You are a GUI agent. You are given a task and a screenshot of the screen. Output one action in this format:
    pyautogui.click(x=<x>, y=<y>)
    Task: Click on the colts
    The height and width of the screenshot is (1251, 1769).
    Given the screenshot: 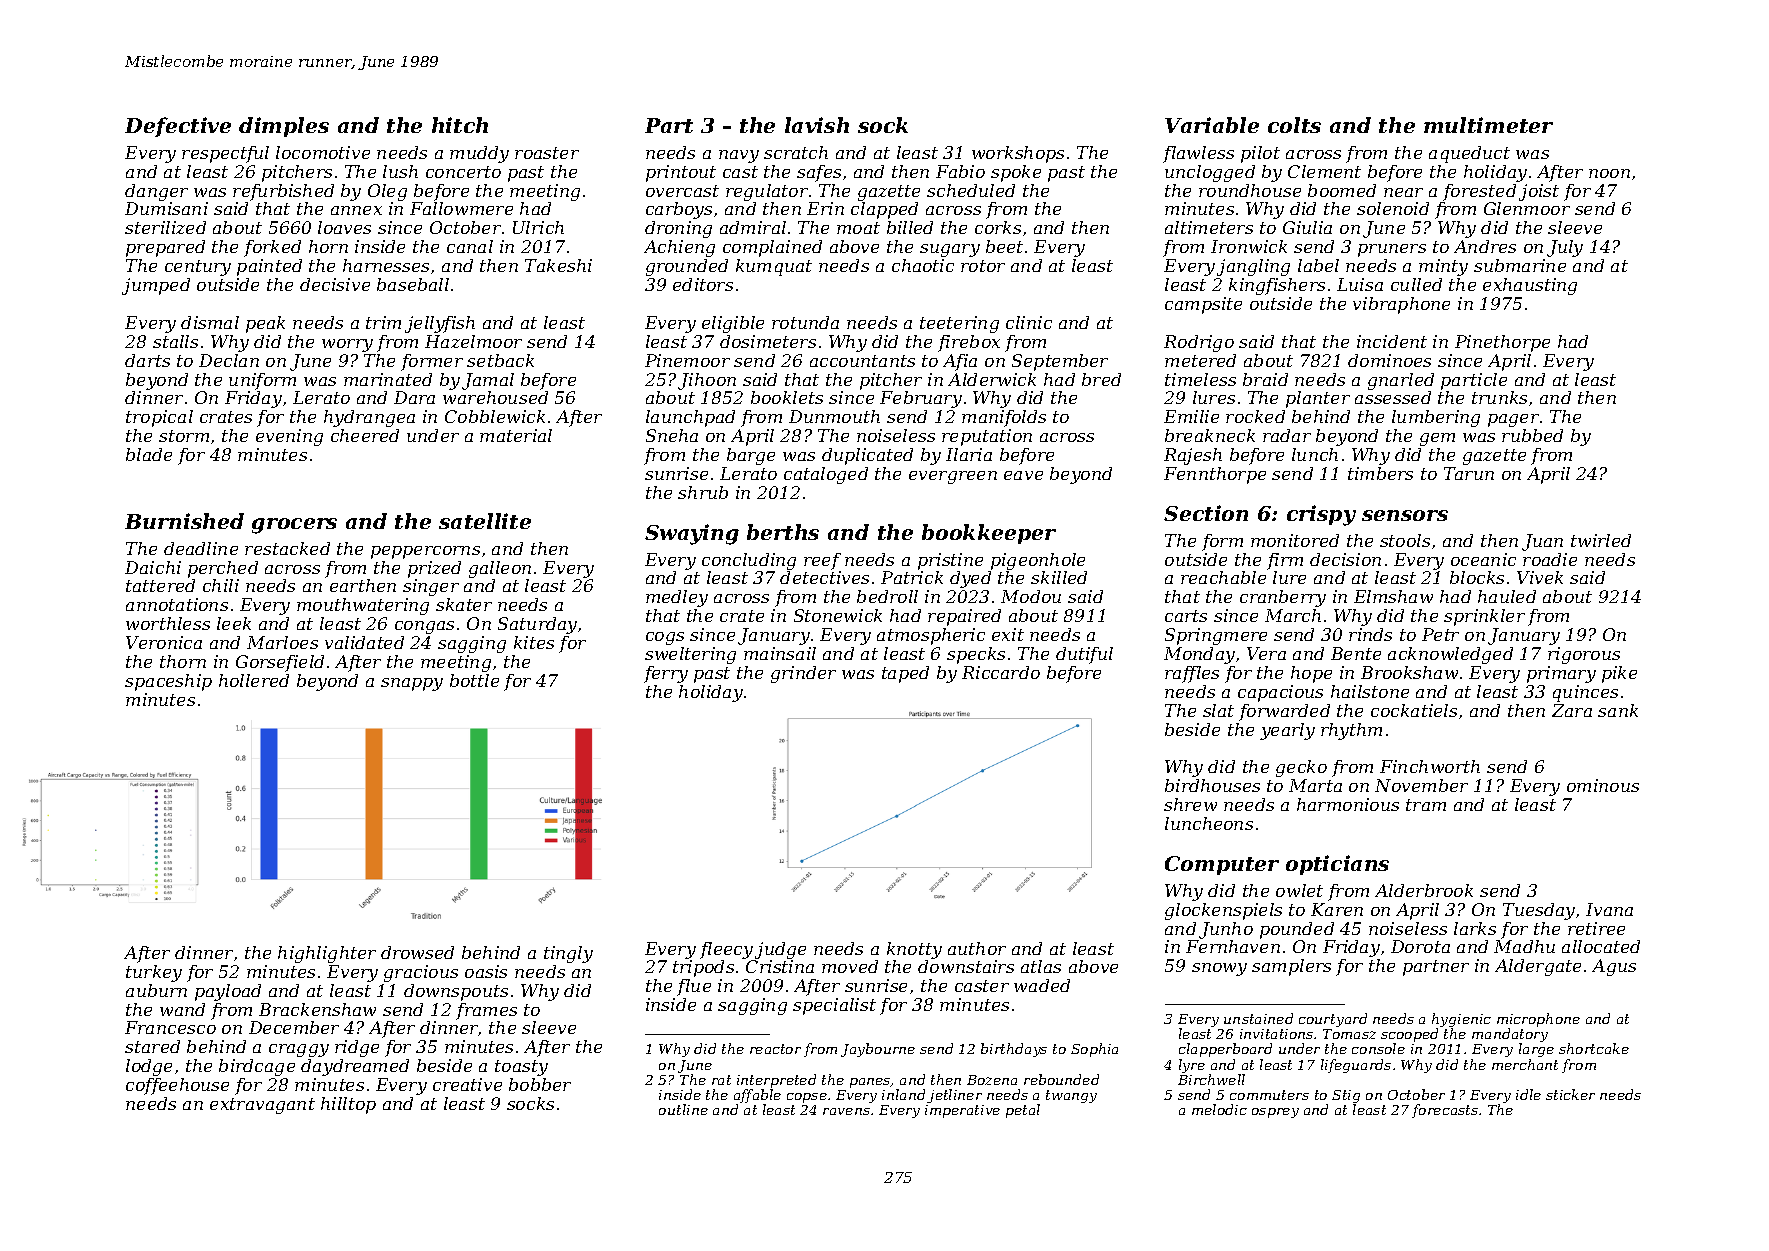 What is the action you would take?
    pyautogui.click(x=1294, y=125)
